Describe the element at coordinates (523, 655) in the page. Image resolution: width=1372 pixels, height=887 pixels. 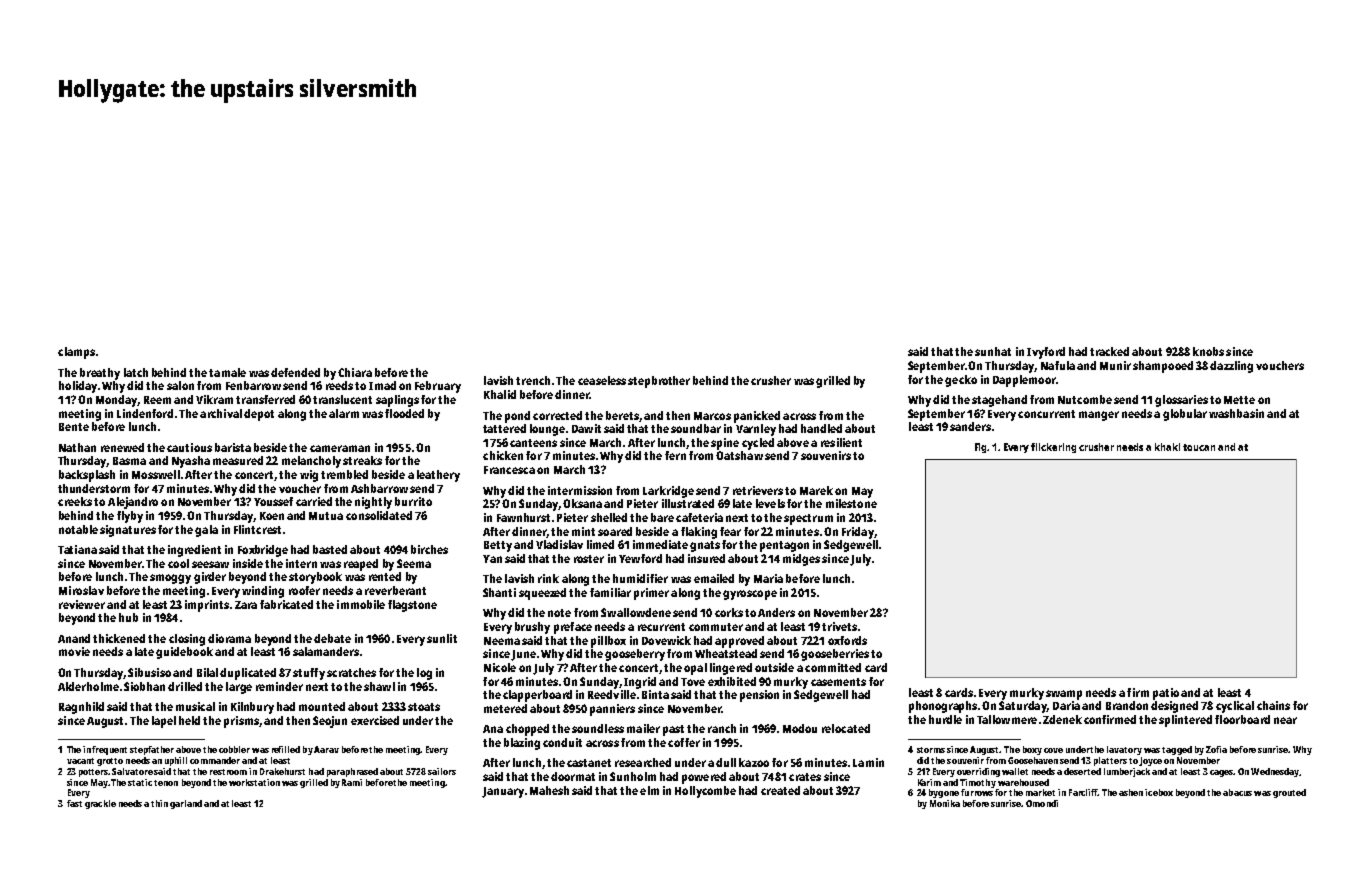
I see `June` at that location.
